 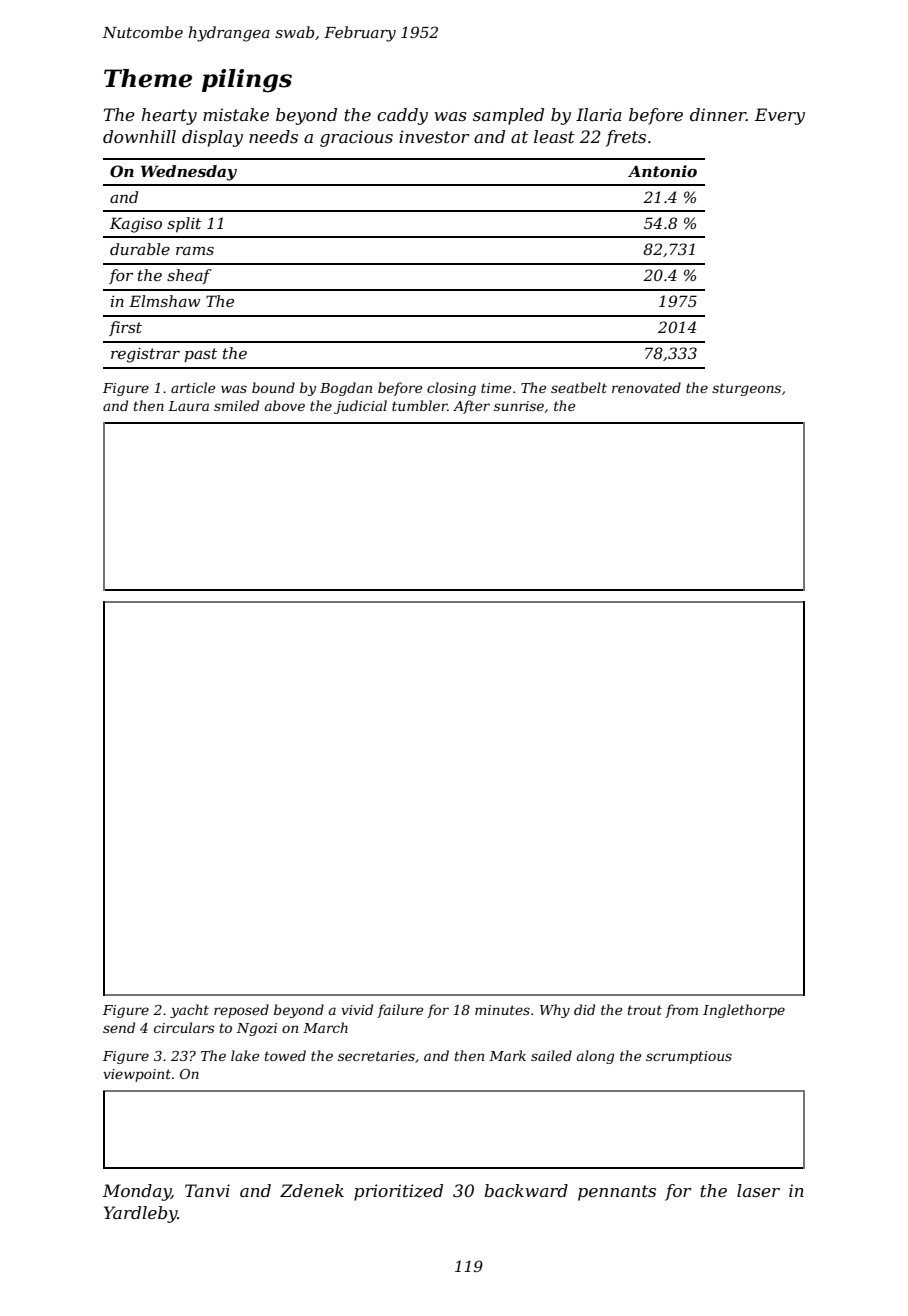 I want to click on Mark, so click(x=507, y=1055).
